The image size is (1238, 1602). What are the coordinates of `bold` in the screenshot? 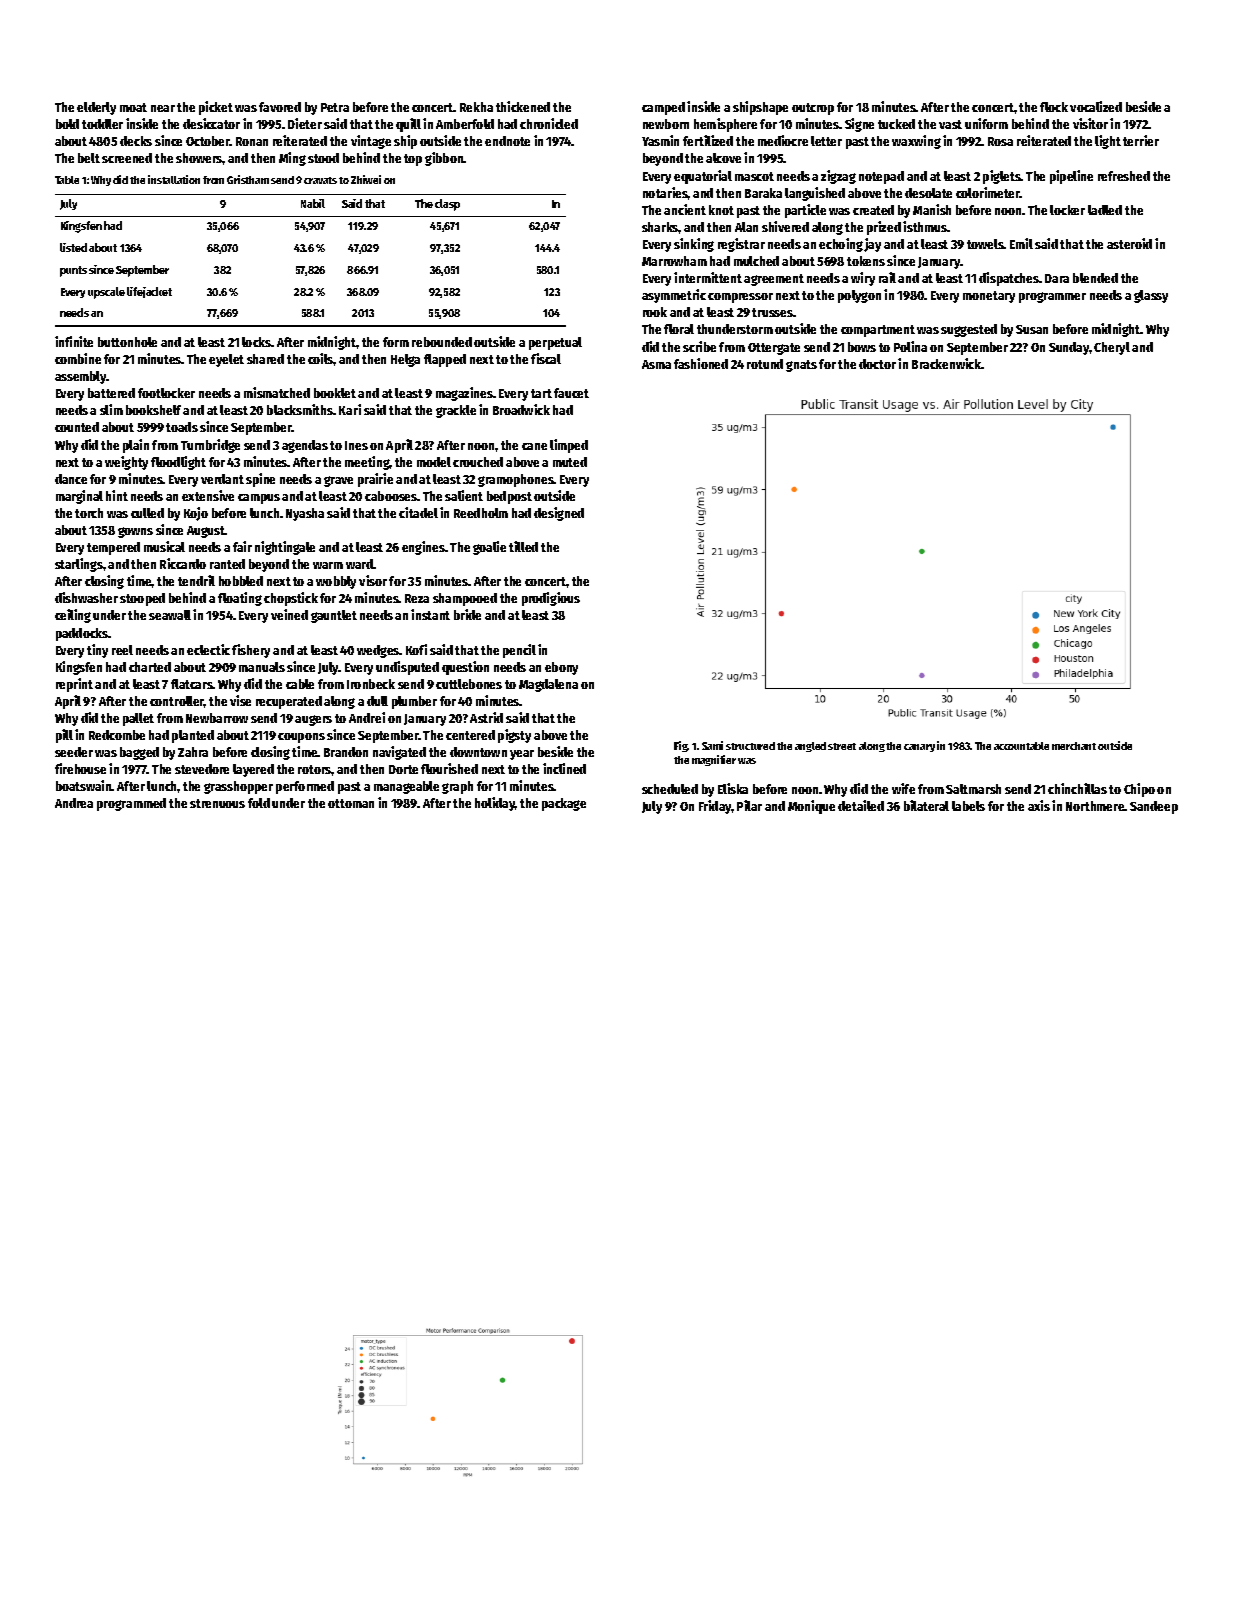 It's located at (67, 124).
